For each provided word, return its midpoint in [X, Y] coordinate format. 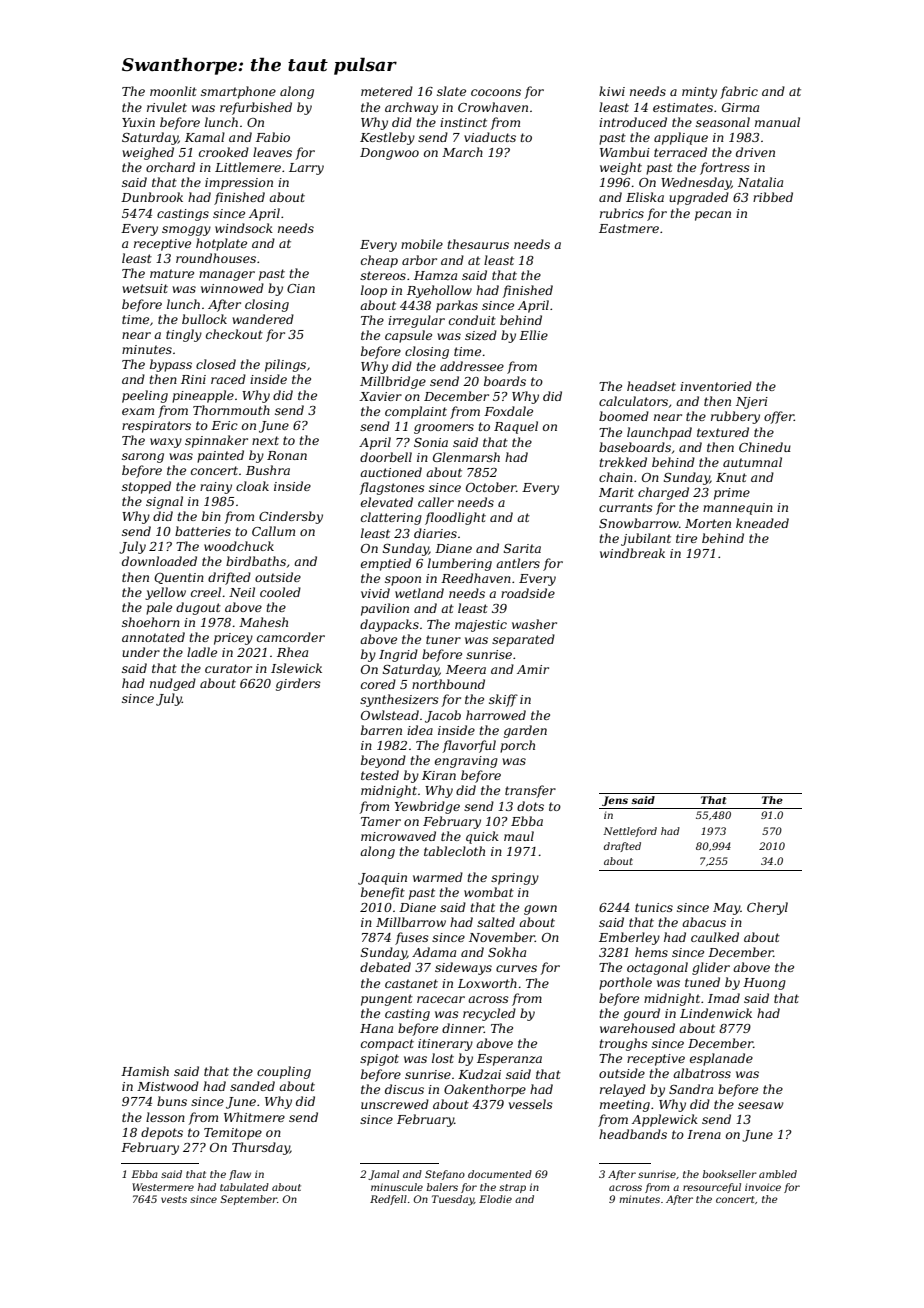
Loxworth [487, 983]
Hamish [145, 1071]
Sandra [691, 1089]
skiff [503, 700]
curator [228, 668]
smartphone [238, 92]
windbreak [632, 553]
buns [172, 1101]
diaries [435, 533]
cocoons [496, 92]
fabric [739, 92]
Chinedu [765, 447]
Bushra [268, 470]
